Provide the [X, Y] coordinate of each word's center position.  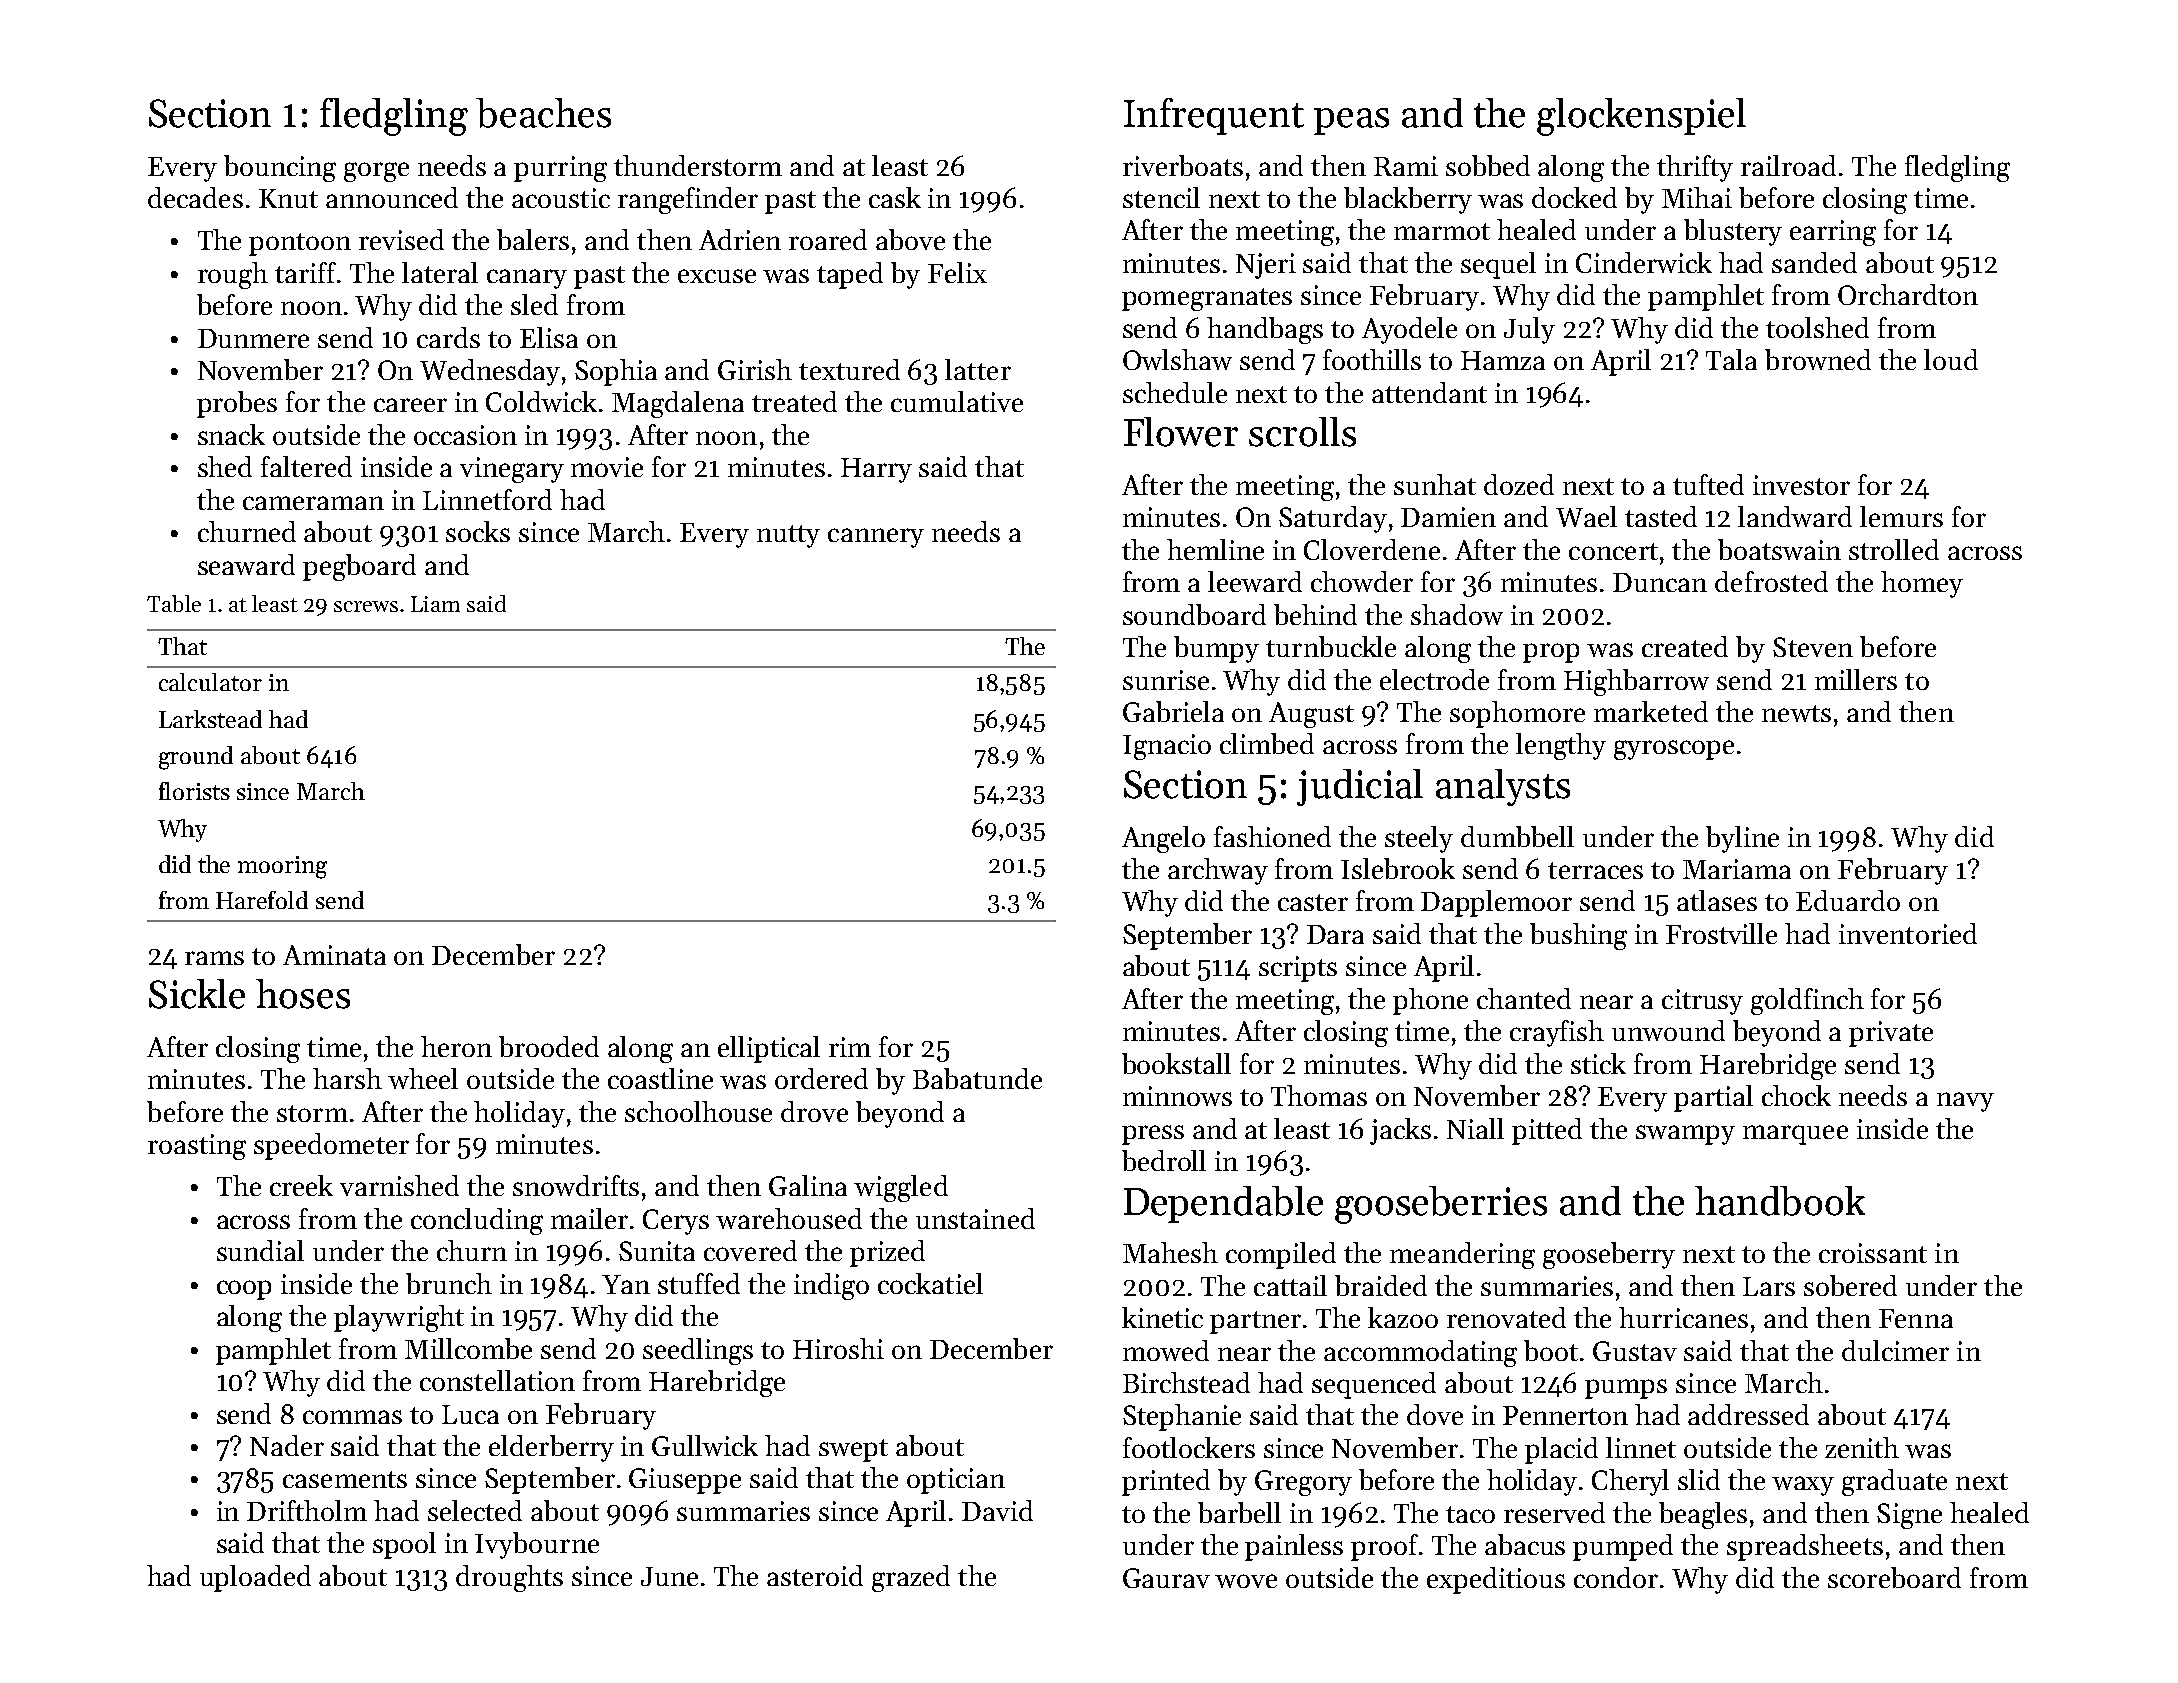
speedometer [331, 1146]
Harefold [262, 900]
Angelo [1163, 839]
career [410, 405]
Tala [1731, 359]
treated [794, 401]
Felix [957, 272]
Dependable [1223, 1204]
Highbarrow [1636, 682]
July [1529, 330]
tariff [305, 272]
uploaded [255, 1578]
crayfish [1557, 1033]
